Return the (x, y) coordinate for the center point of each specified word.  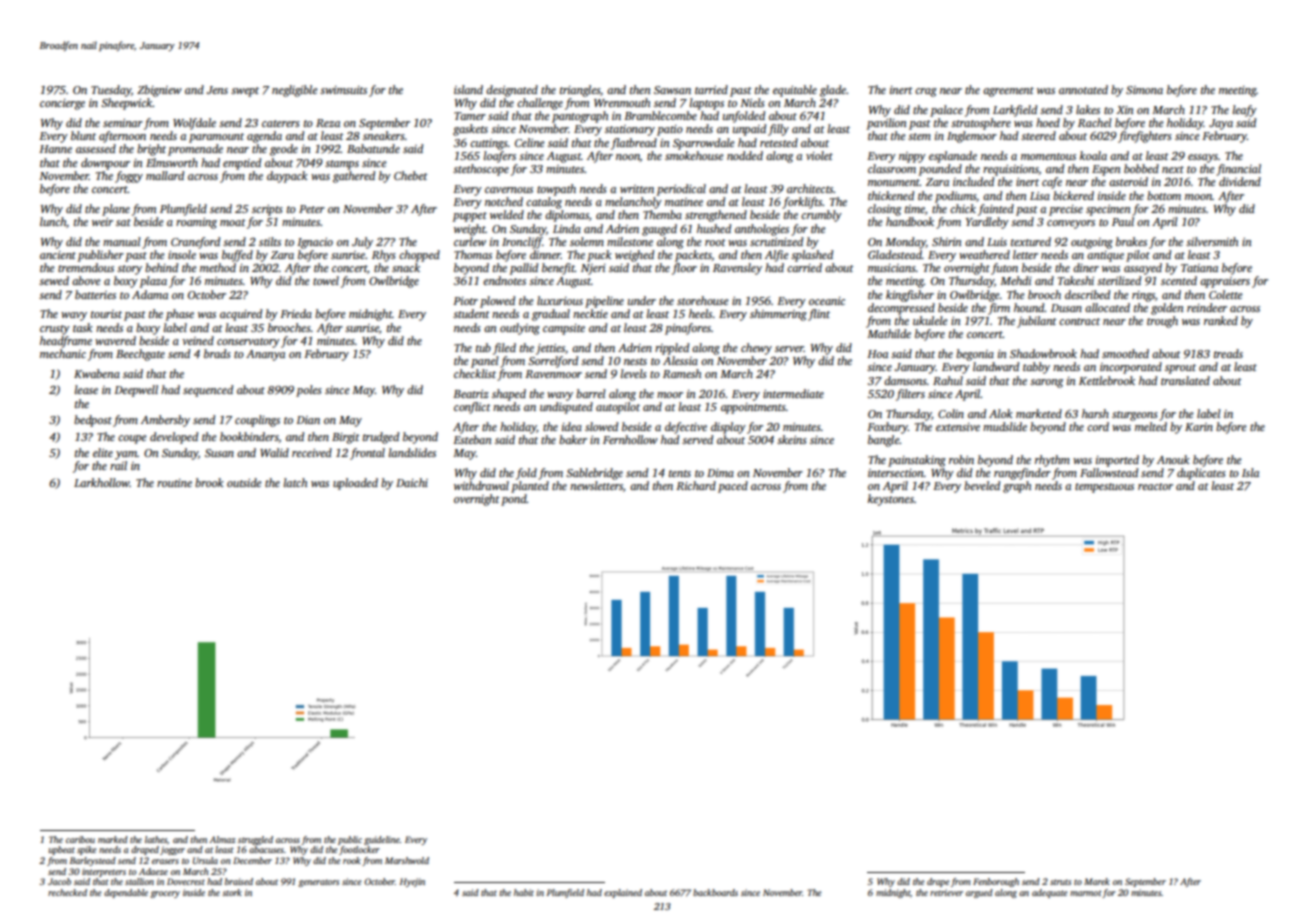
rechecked (67, 892)
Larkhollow (102, 482)
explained (623, 893)
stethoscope (481, 170)
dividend (1240, 181)
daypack (287, 177)
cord (1098, 426)
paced (733, 487)
